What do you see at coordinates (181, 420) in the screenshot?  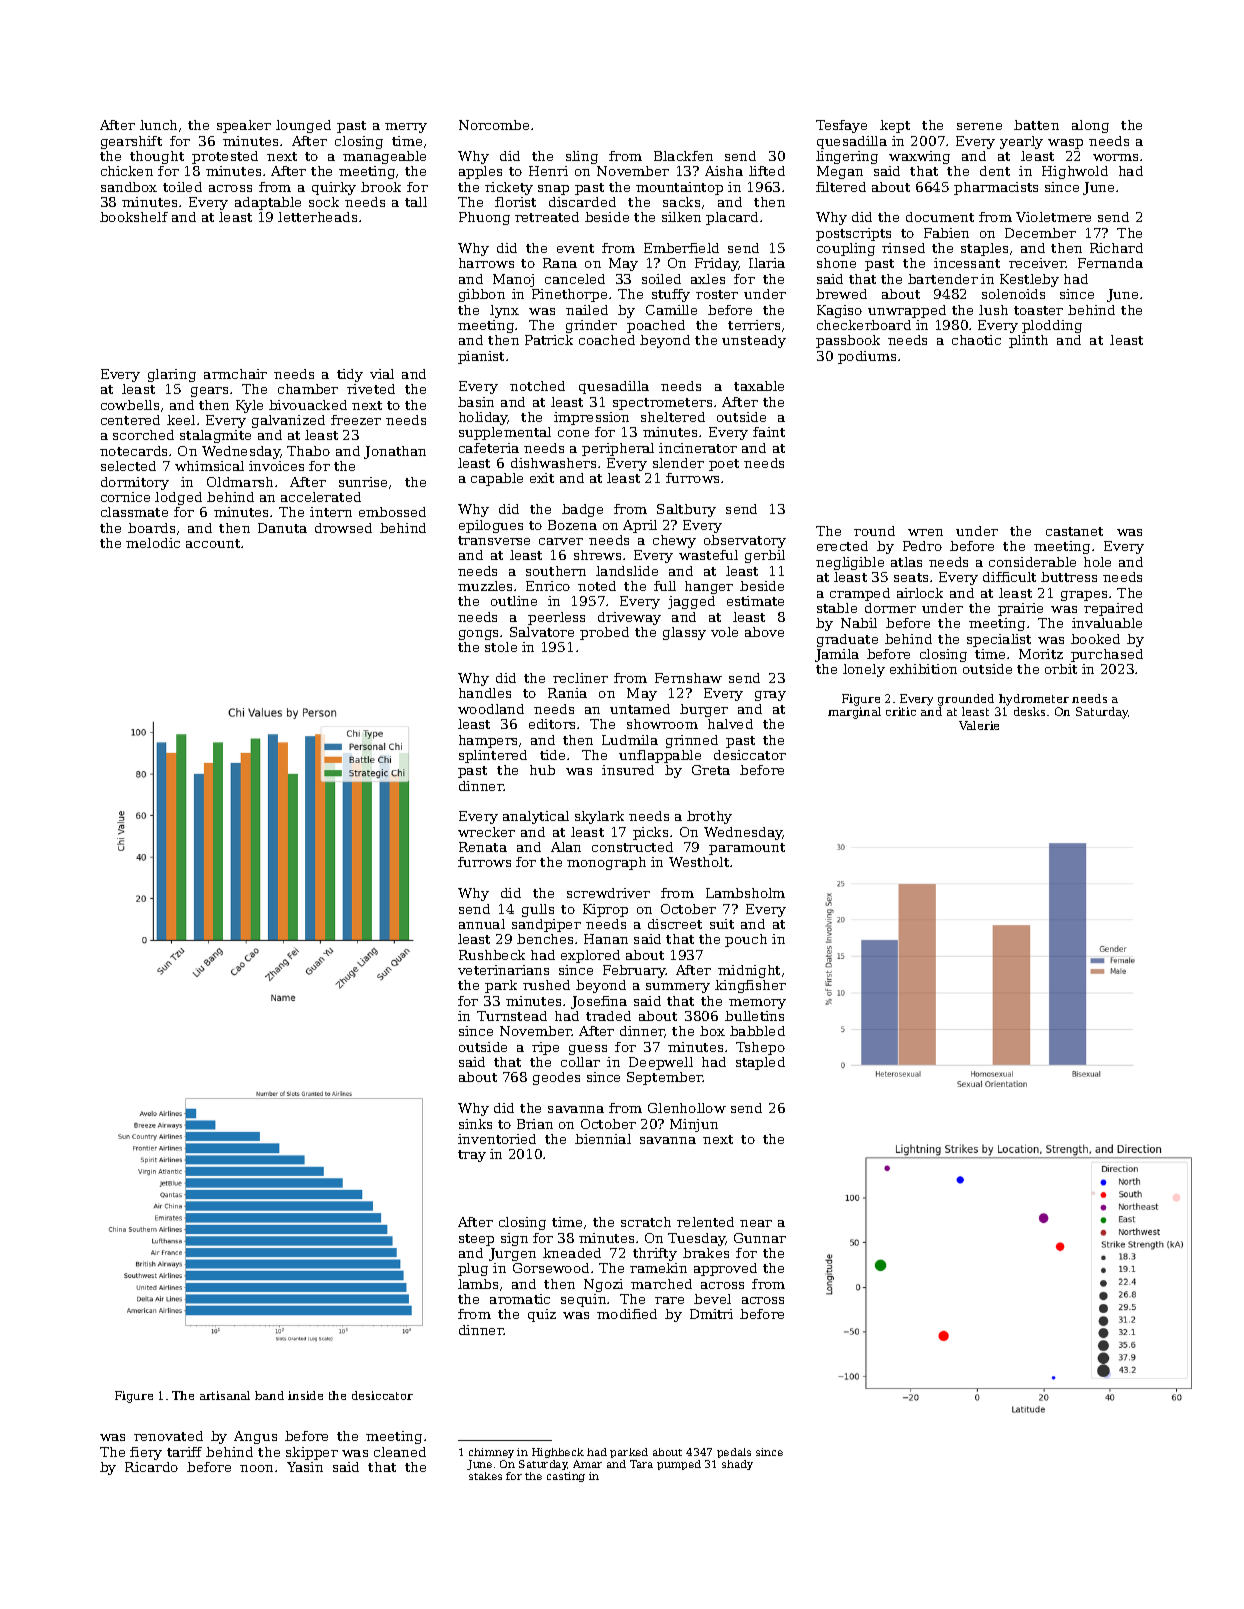 I see `keel` at bounding box center [181, 420].
